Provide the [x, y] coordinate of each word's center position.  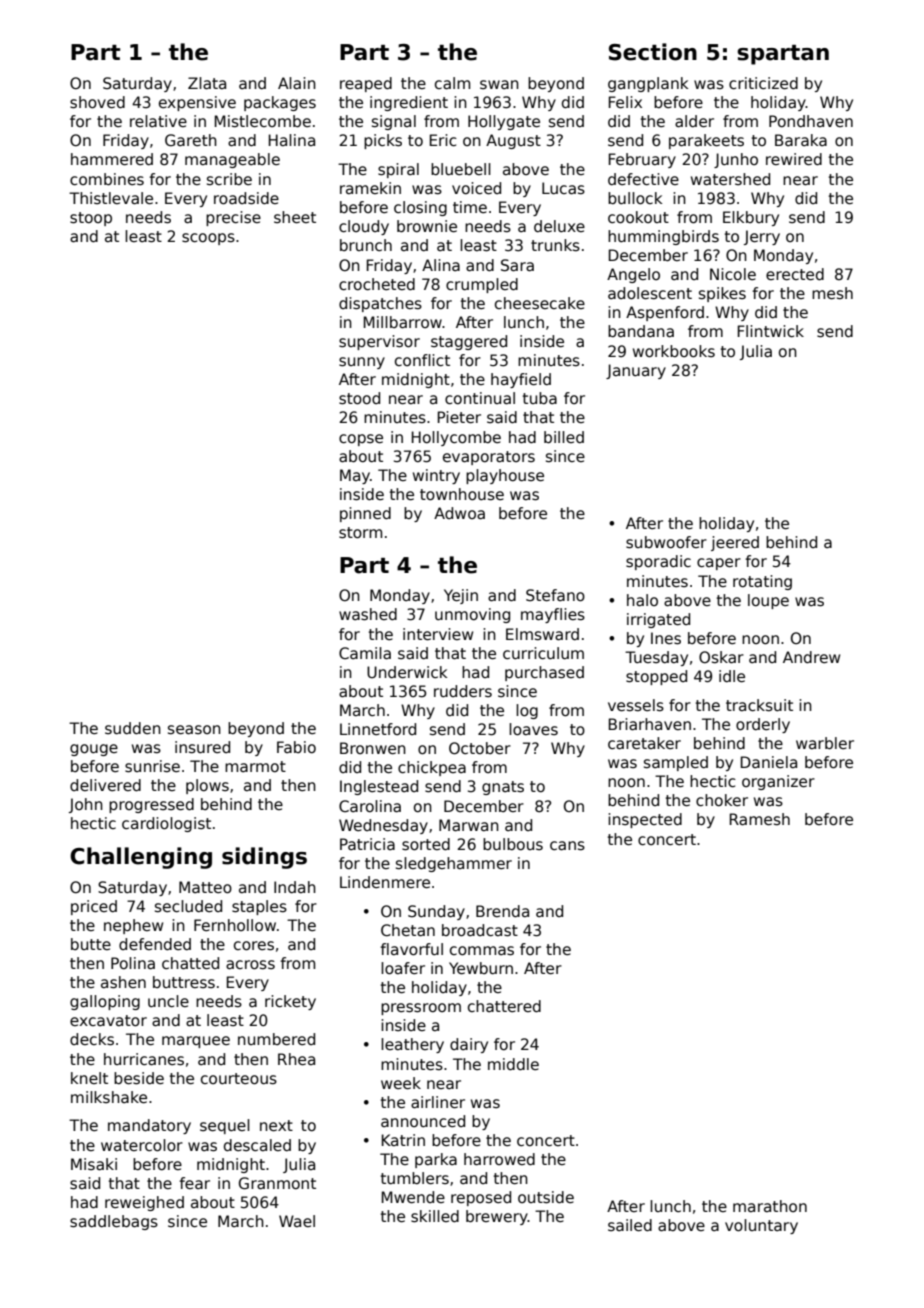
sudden [133, 728]
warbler [825, 743]
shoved [97, 102]
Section [653, 52]
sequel [225, 1126]
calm [452, 83]
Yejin [461, 596]
